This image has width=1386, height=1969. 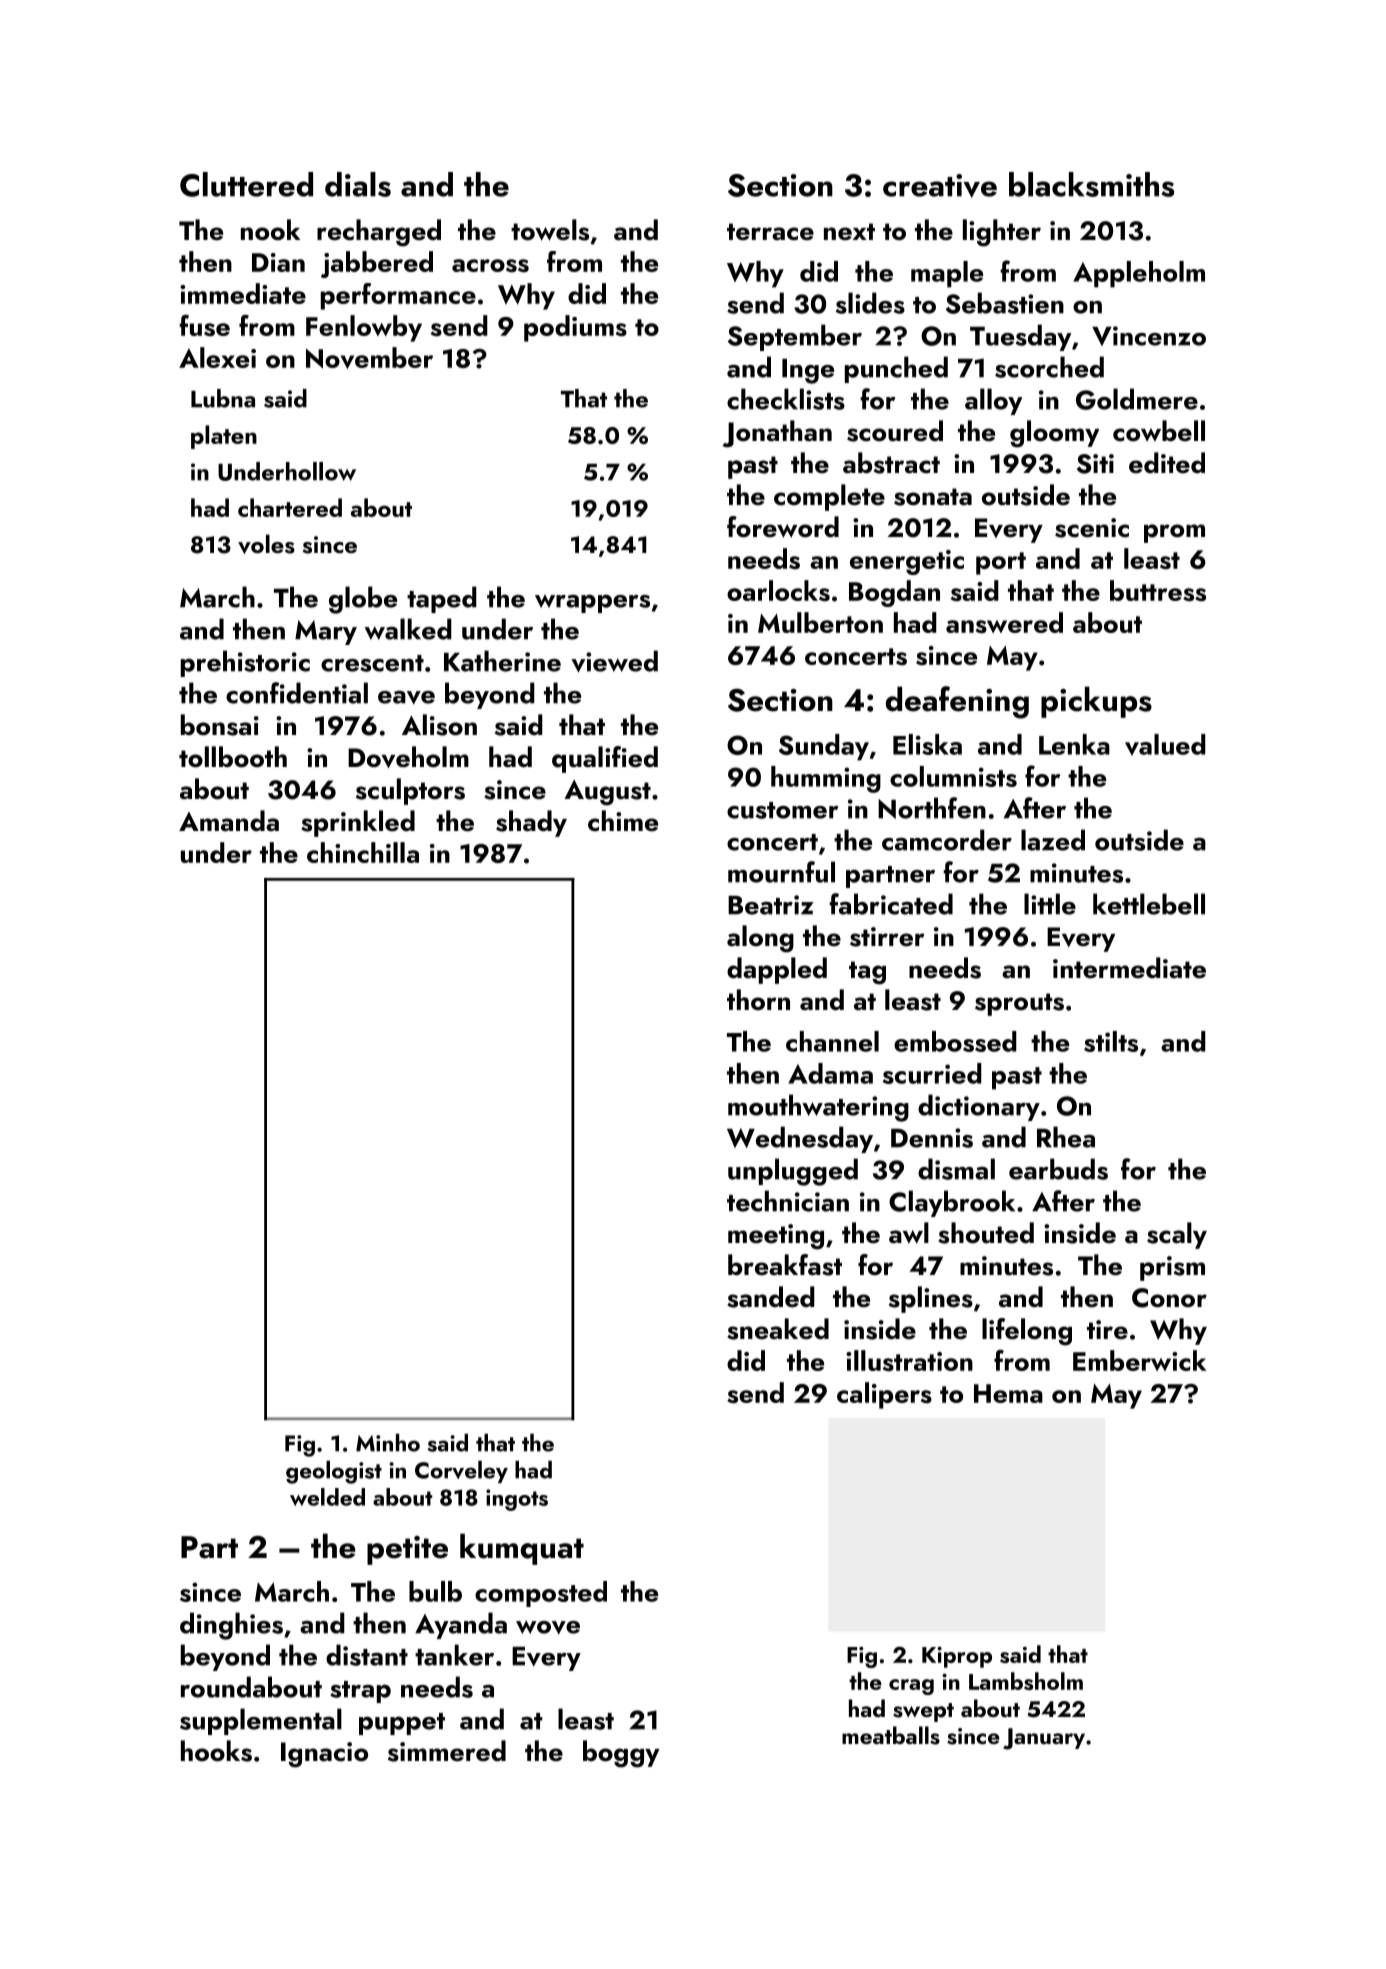 I want to click on performance, so click(x=398, y=296).
